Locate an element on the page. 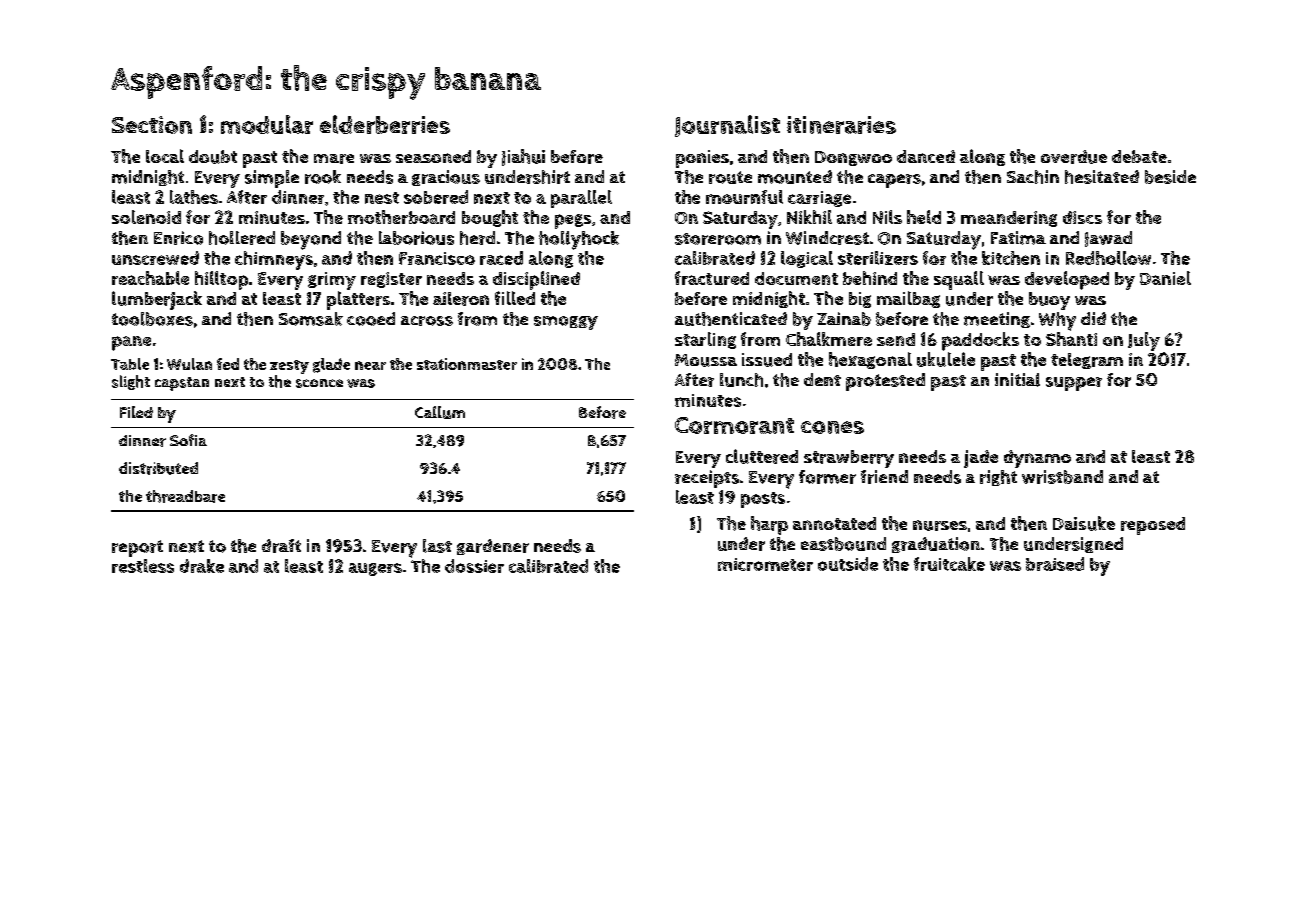 The height and width of the page is (924, 1308). beyond is located at coordinates (311, 240).
